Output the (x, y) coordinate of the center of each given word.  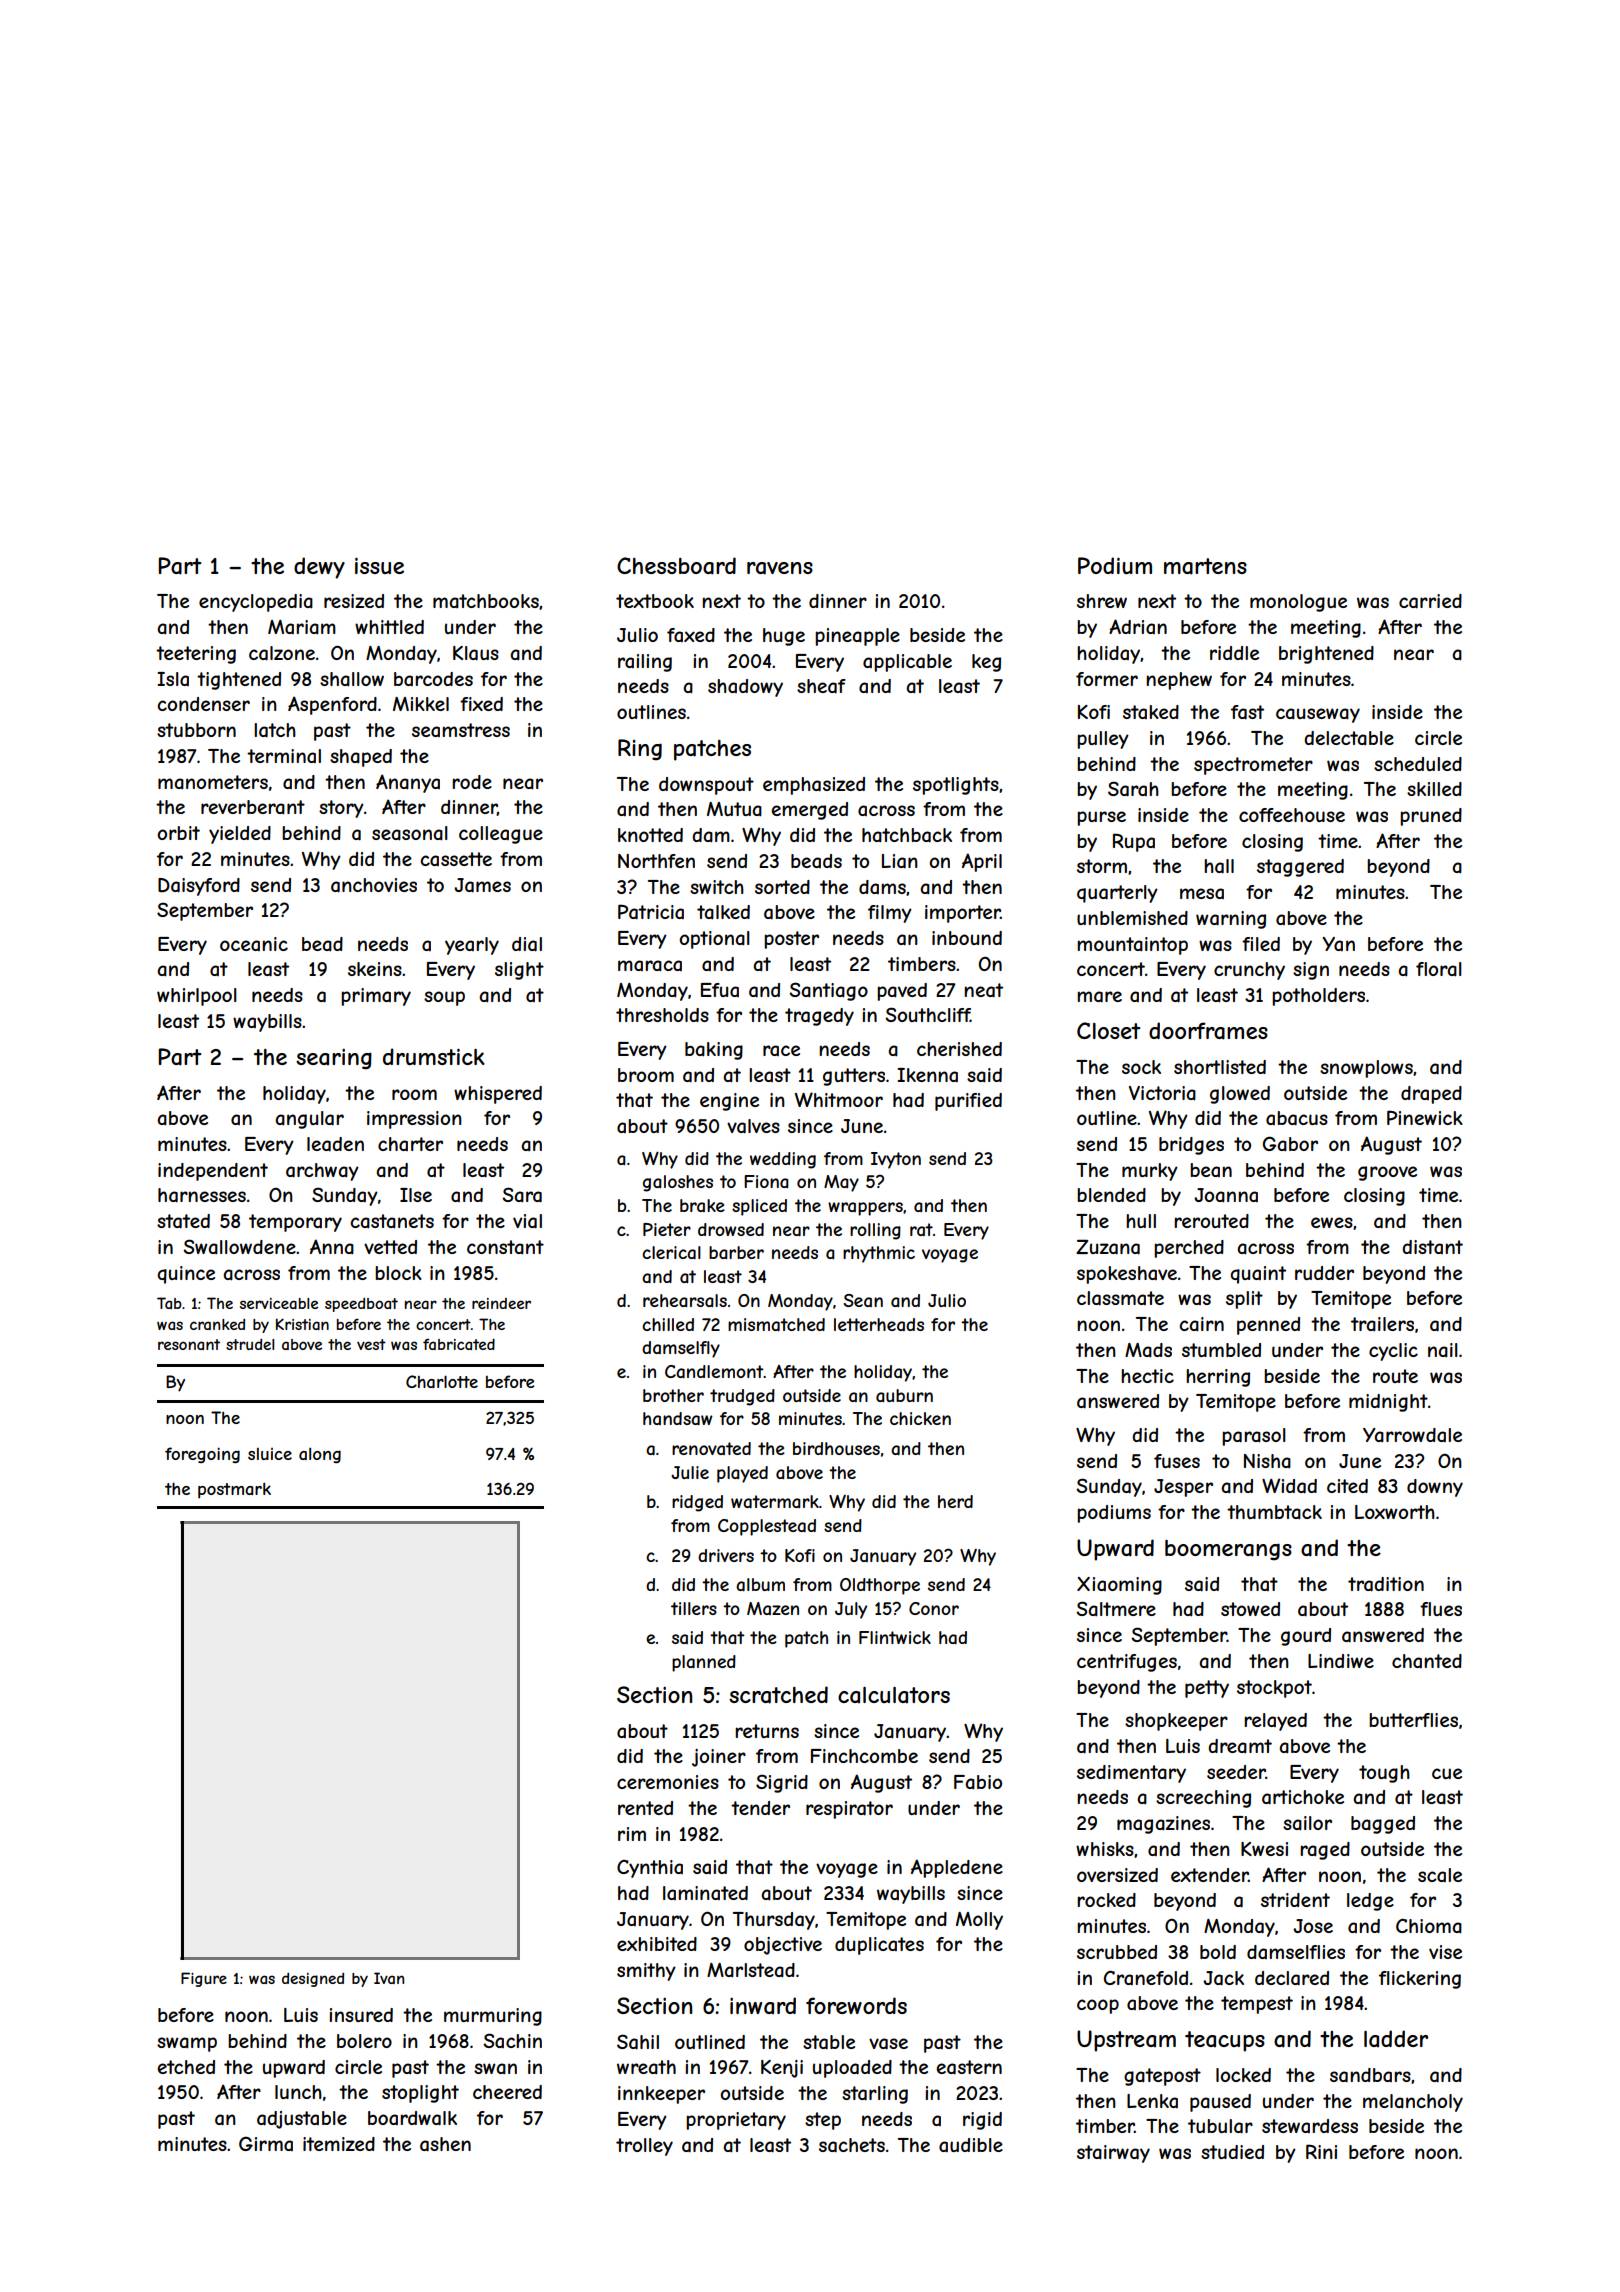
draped (1431, 1095)
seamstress (461, 730)
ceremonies (668, 1782)
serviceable (279, 1303)
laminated (705, 1893)
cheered (507, 2092)
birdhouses (836, 1448)
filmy (890, 914)
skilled (1434, 789)
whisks (1105, 1849)
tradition (1386, 1584)
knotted (650, 835)
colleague (501, 835)
